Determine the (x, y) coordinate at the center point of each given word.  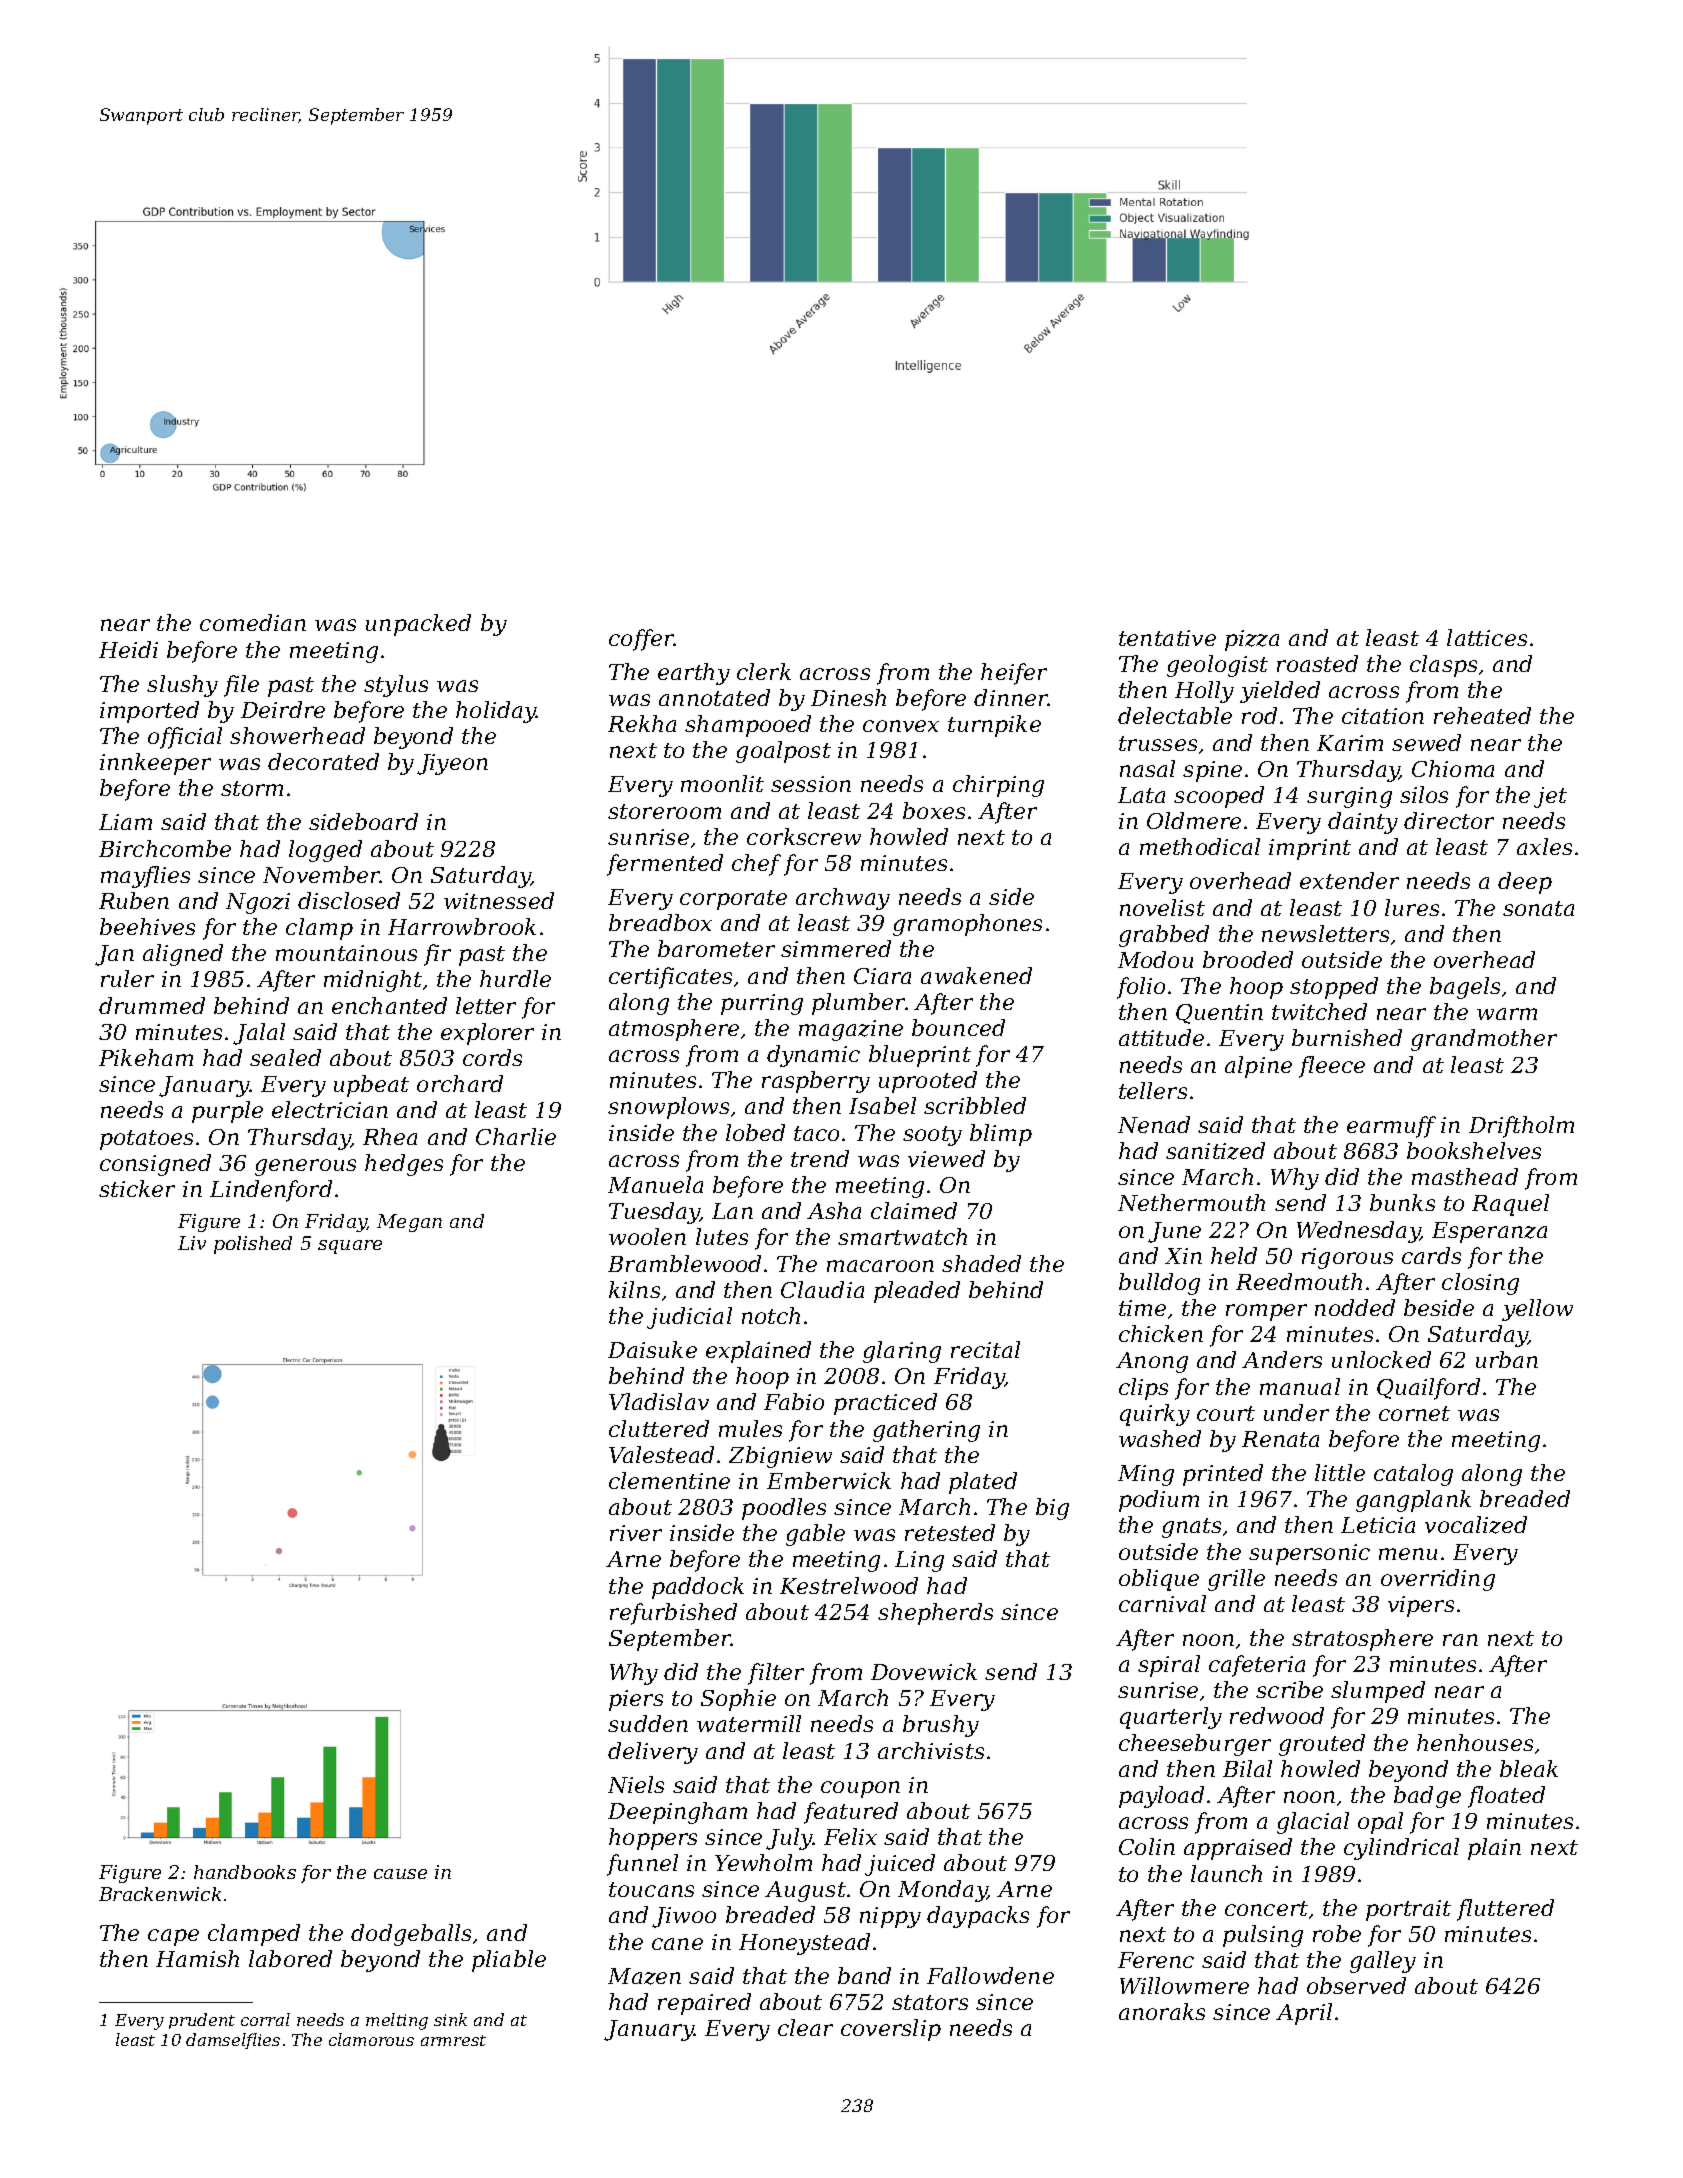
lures (1412, 907)
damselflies (233, 2041)
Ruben (134, 900)
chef (756, 865)
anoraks (1162, 2011)
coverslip (891, 2030)
